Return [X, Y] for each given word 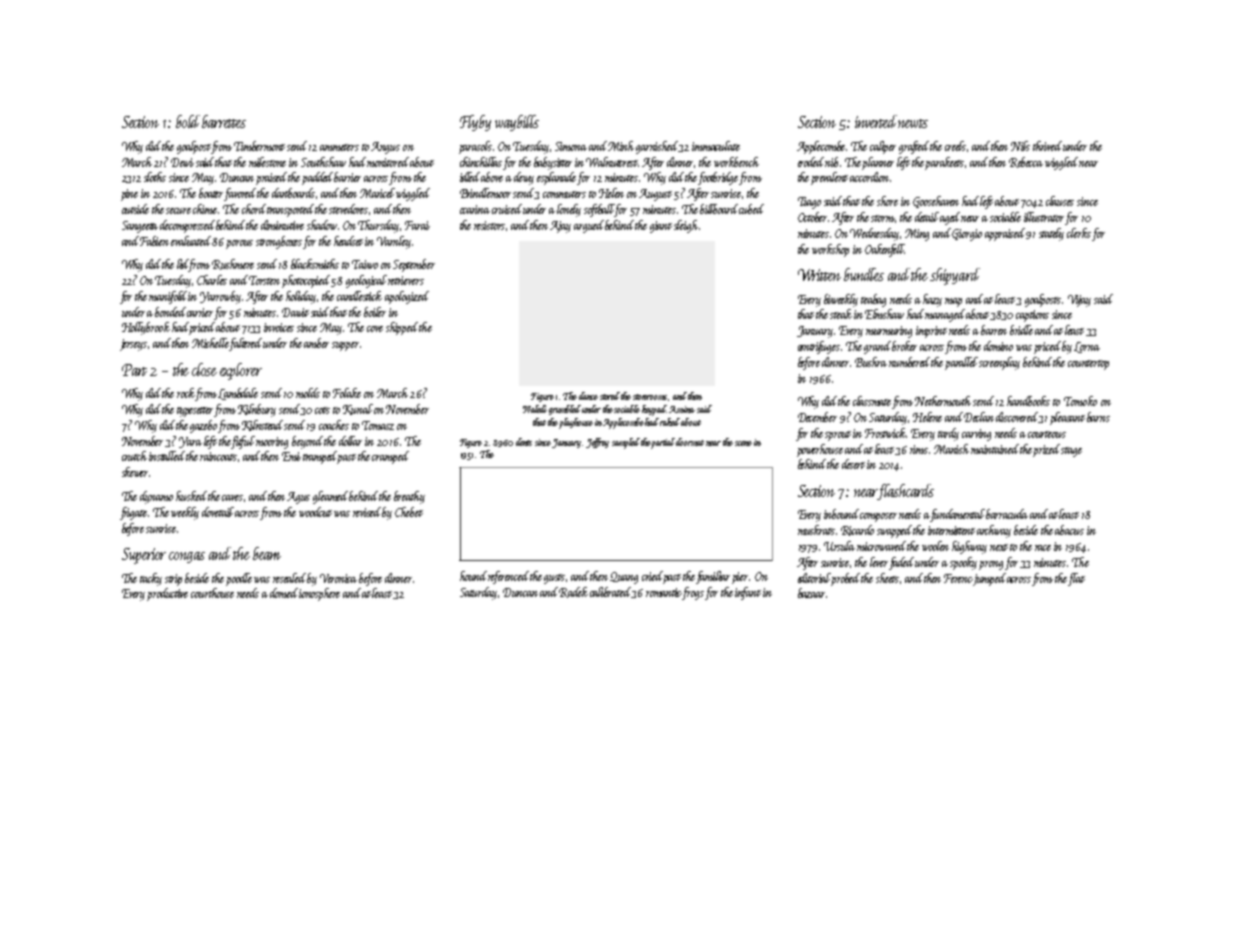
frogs [693, 593]
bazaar [811, 593]
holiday [301, 297]
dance [588, 396]
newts [913, 123]
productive [167, 594]
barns [1098, 417]
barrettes [224, 121]
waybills [517, 123]
